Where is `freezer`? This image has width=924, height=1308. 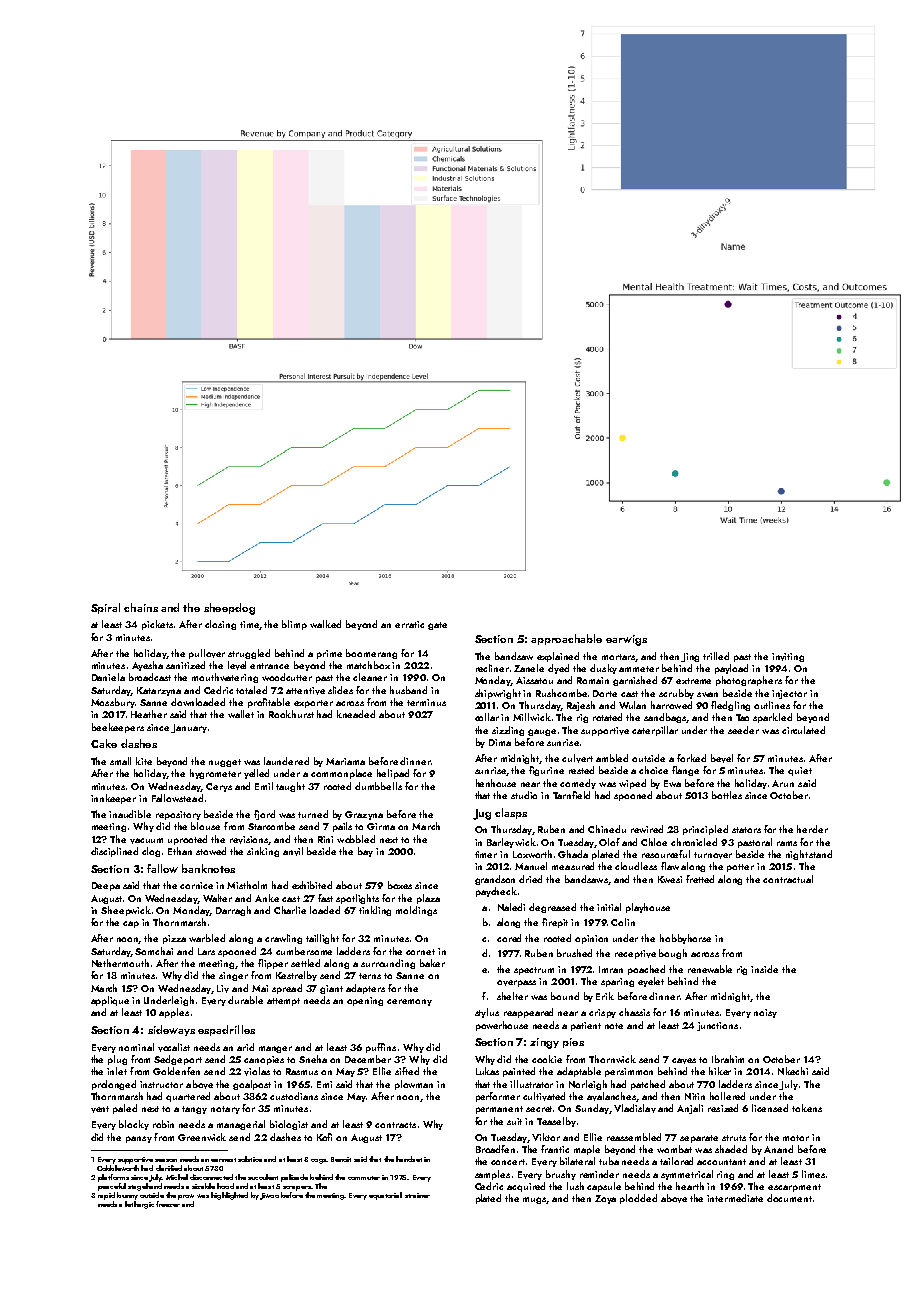 freezer is located at coordinates (168, 1204).
